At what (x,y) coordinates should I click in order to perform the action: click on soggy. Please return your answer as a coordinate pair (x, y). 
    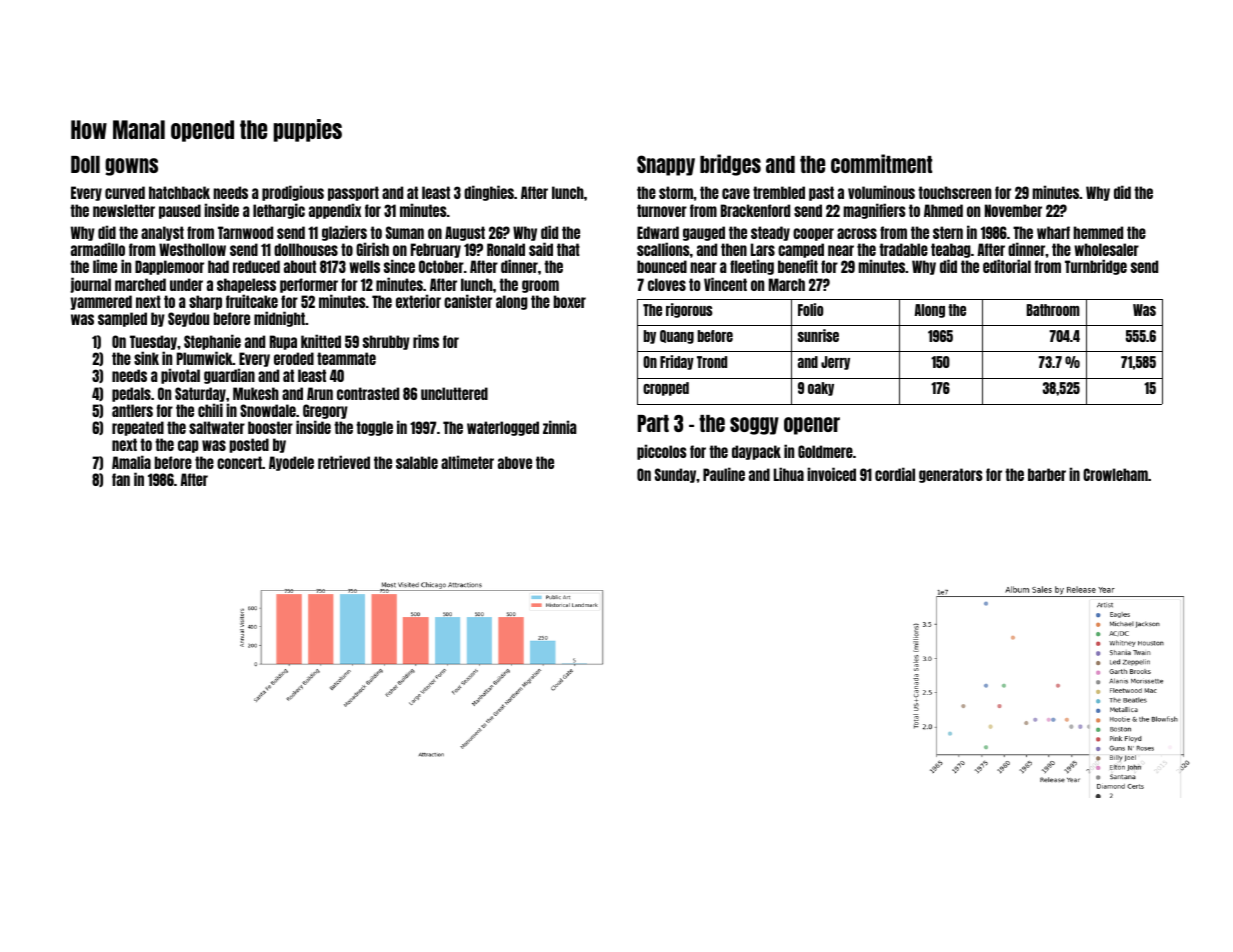
    Looking at the image, I should click on (754, 426).
